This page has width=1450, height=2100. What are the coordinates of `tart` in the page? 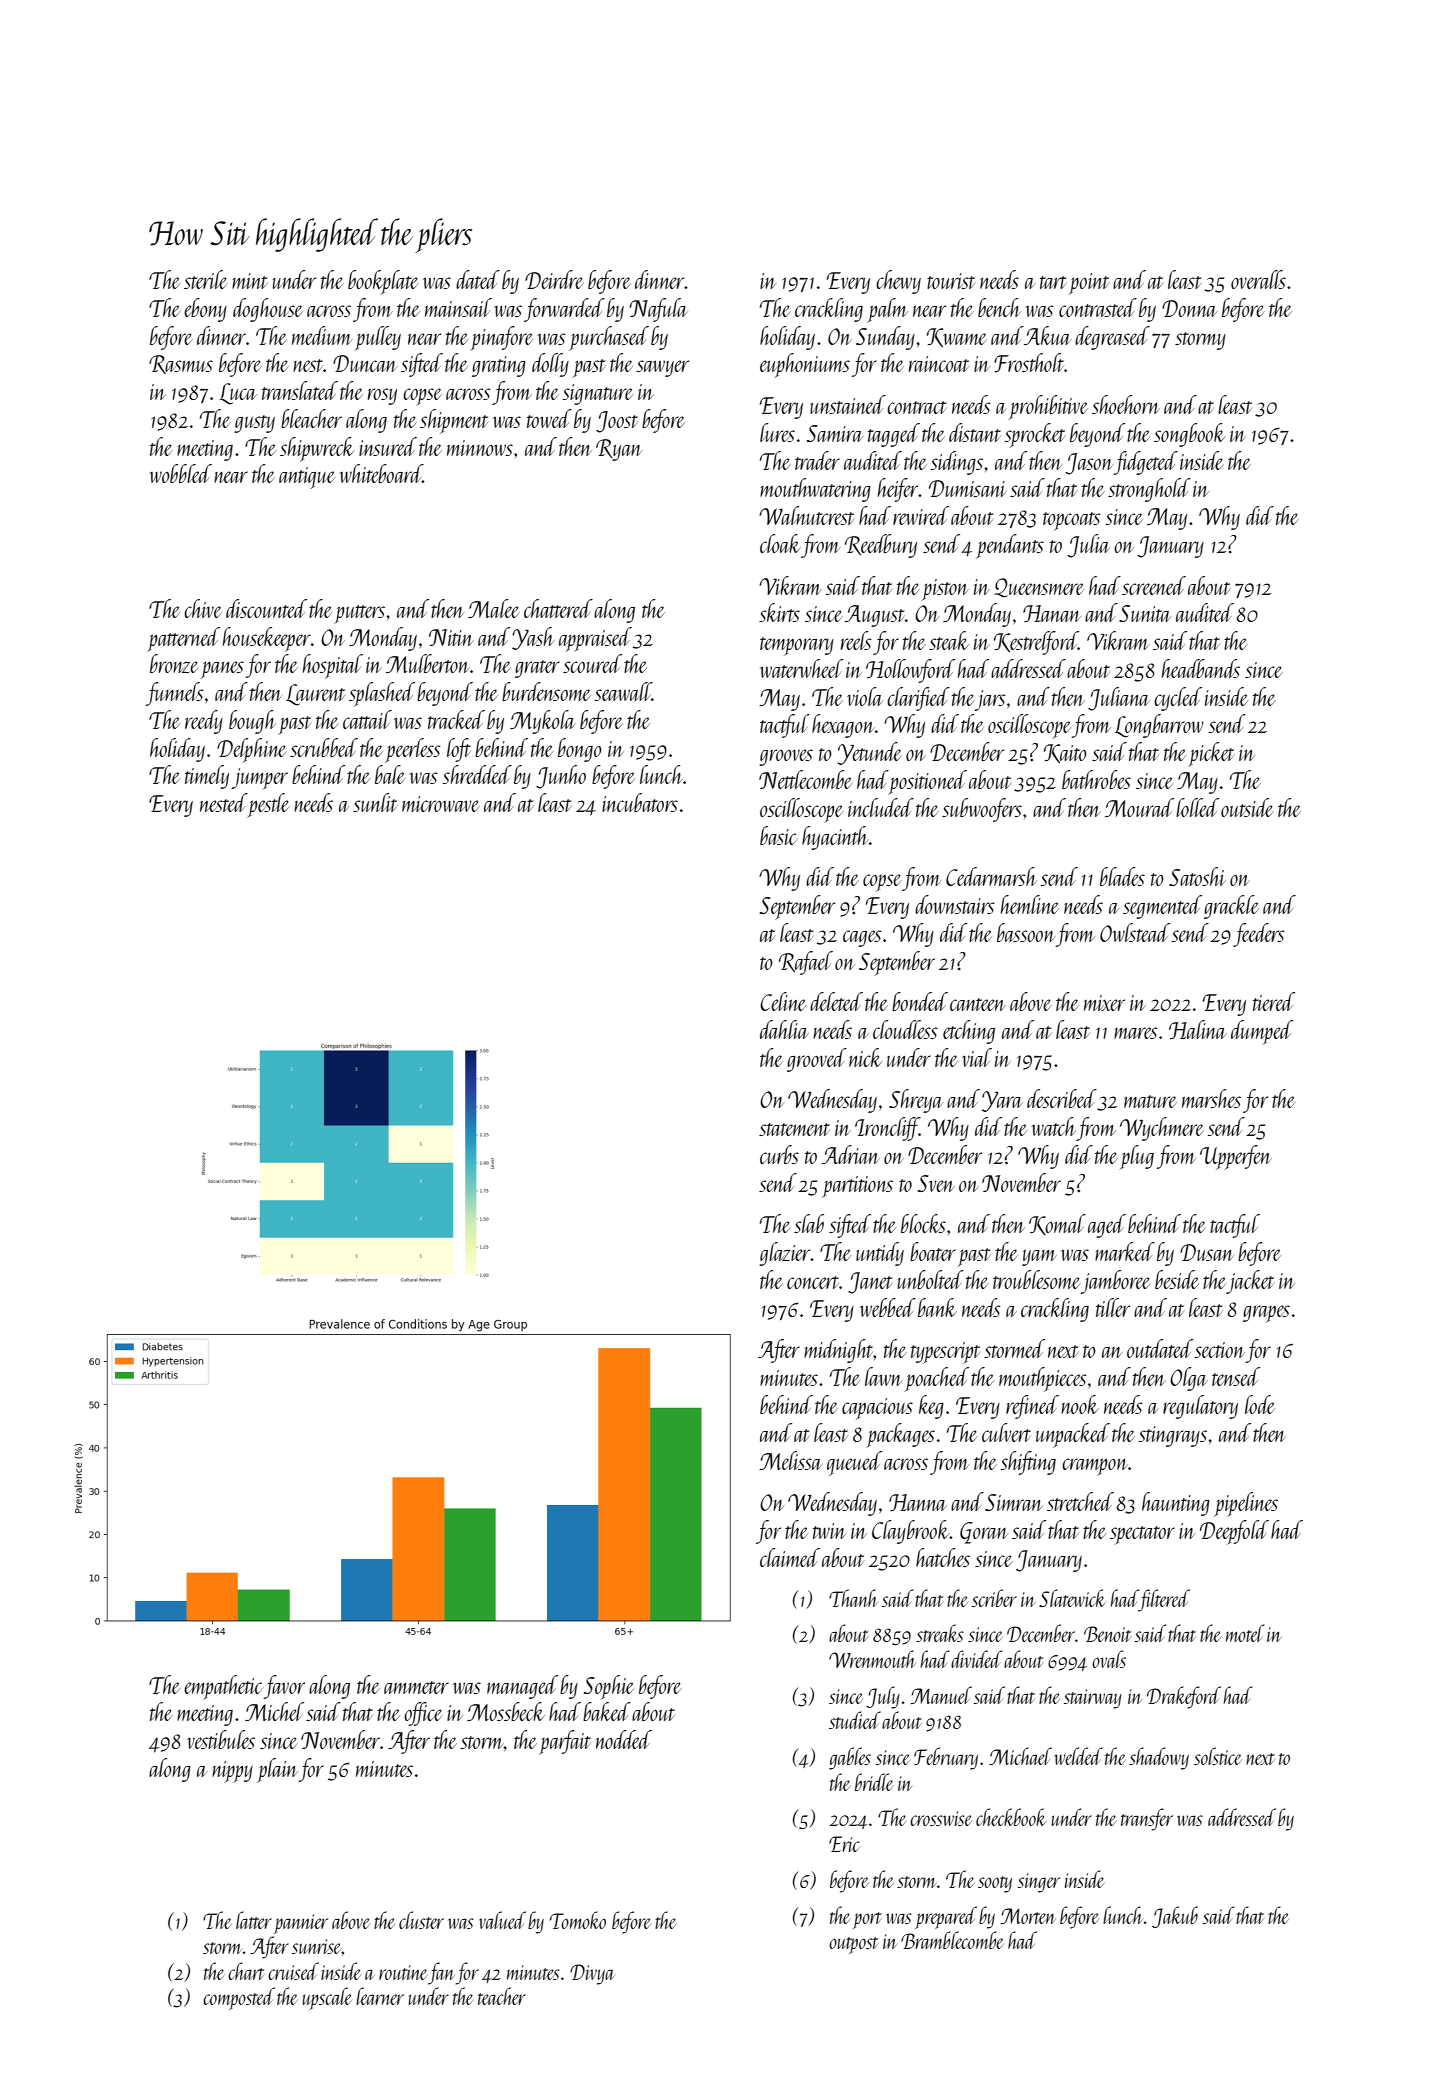 It's located at (1053, 282).
